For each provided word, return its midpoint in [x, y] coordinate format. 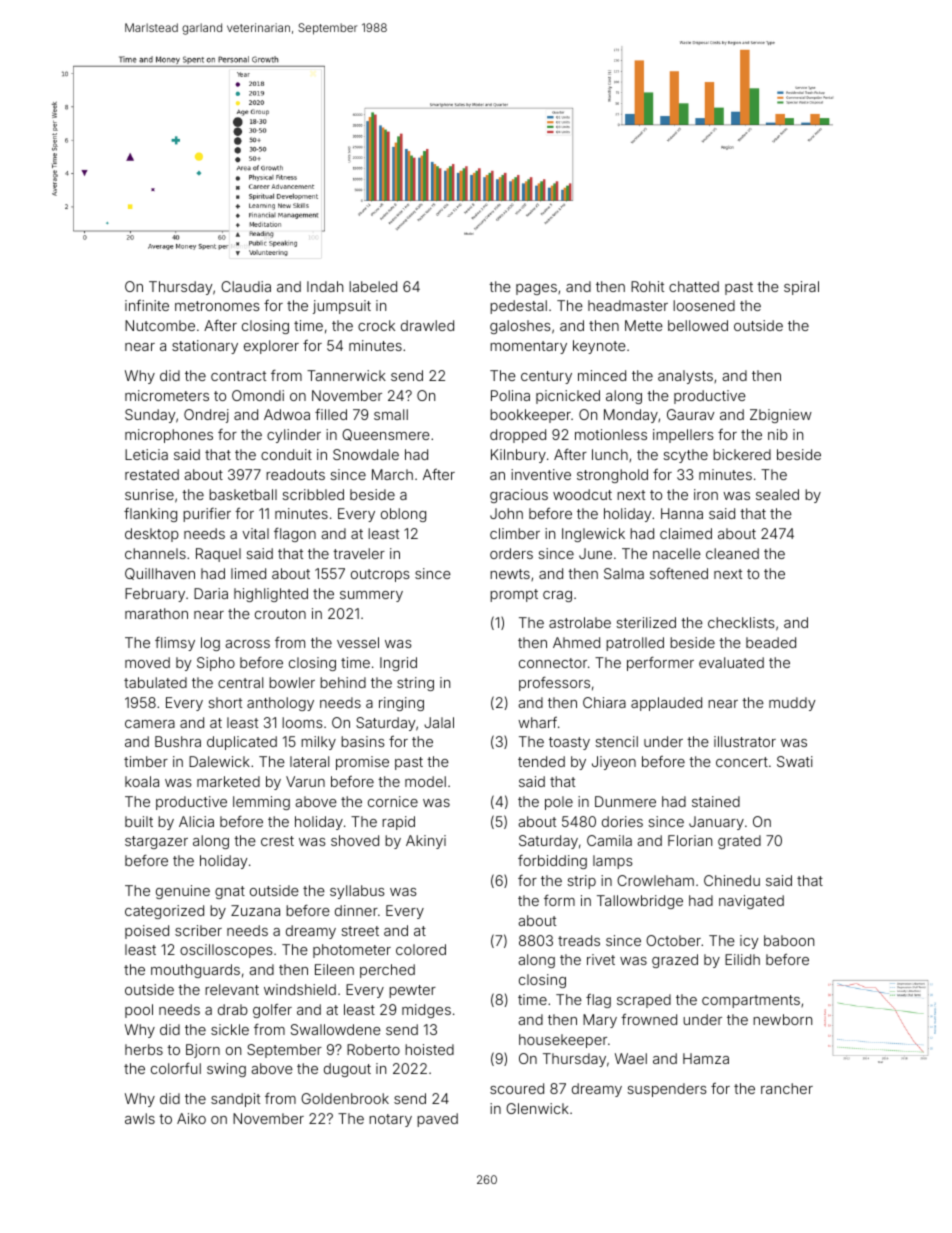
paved [437, 1120]
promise [362, 763]
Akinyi [426, 842]
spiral [801, 288]
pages [536, 289]
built [139, 821]
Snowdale [366, 454]
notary [390, 1120]
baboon [789, 940]
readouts [295, 474]
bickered [742, 454]
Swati [795, 761]
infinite [147, 305]
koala [142, 781]
